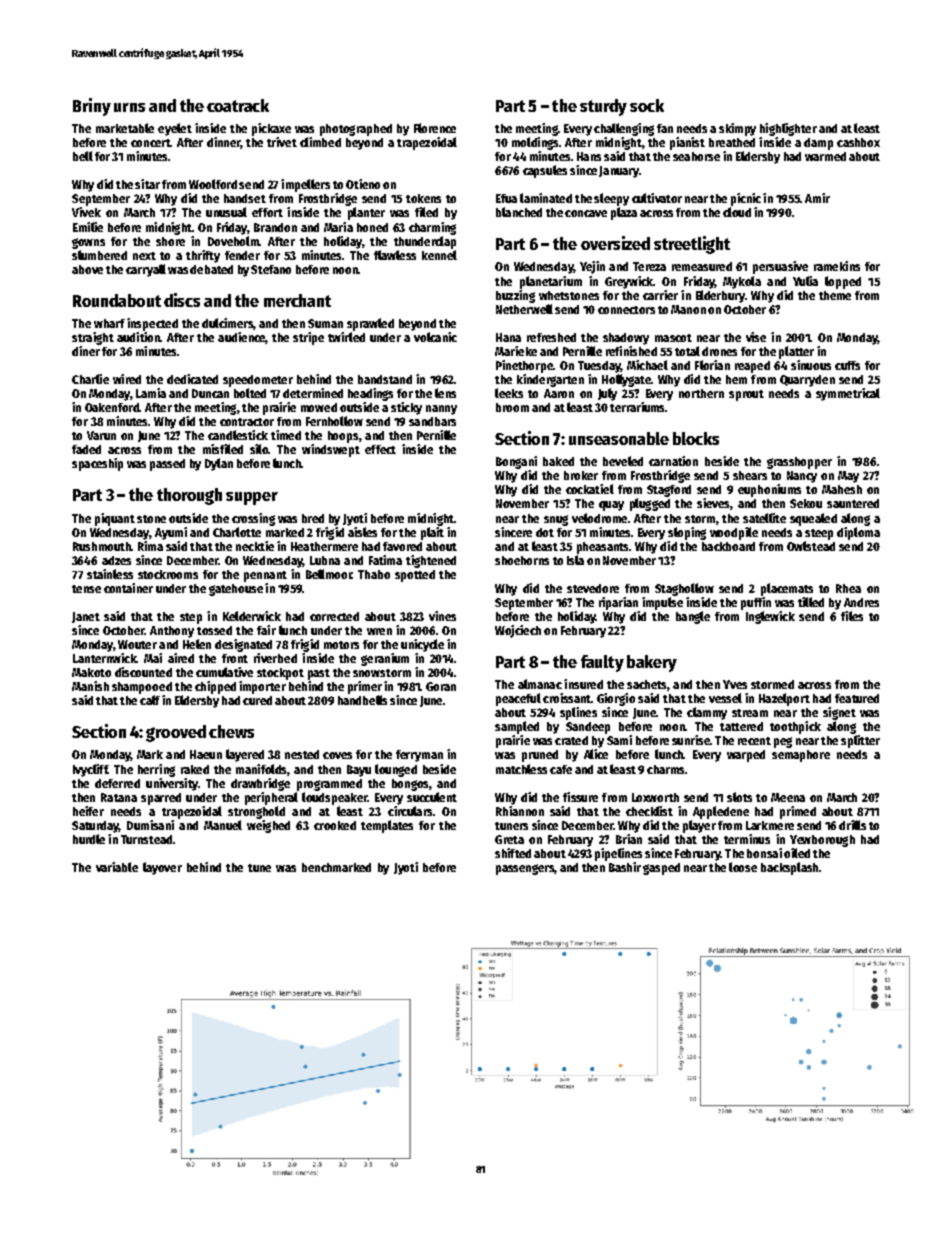 The width and height of the page is (952, 1233). Describe the element at coordinates (86, 617) in the page. I see `Janet` at that location.
